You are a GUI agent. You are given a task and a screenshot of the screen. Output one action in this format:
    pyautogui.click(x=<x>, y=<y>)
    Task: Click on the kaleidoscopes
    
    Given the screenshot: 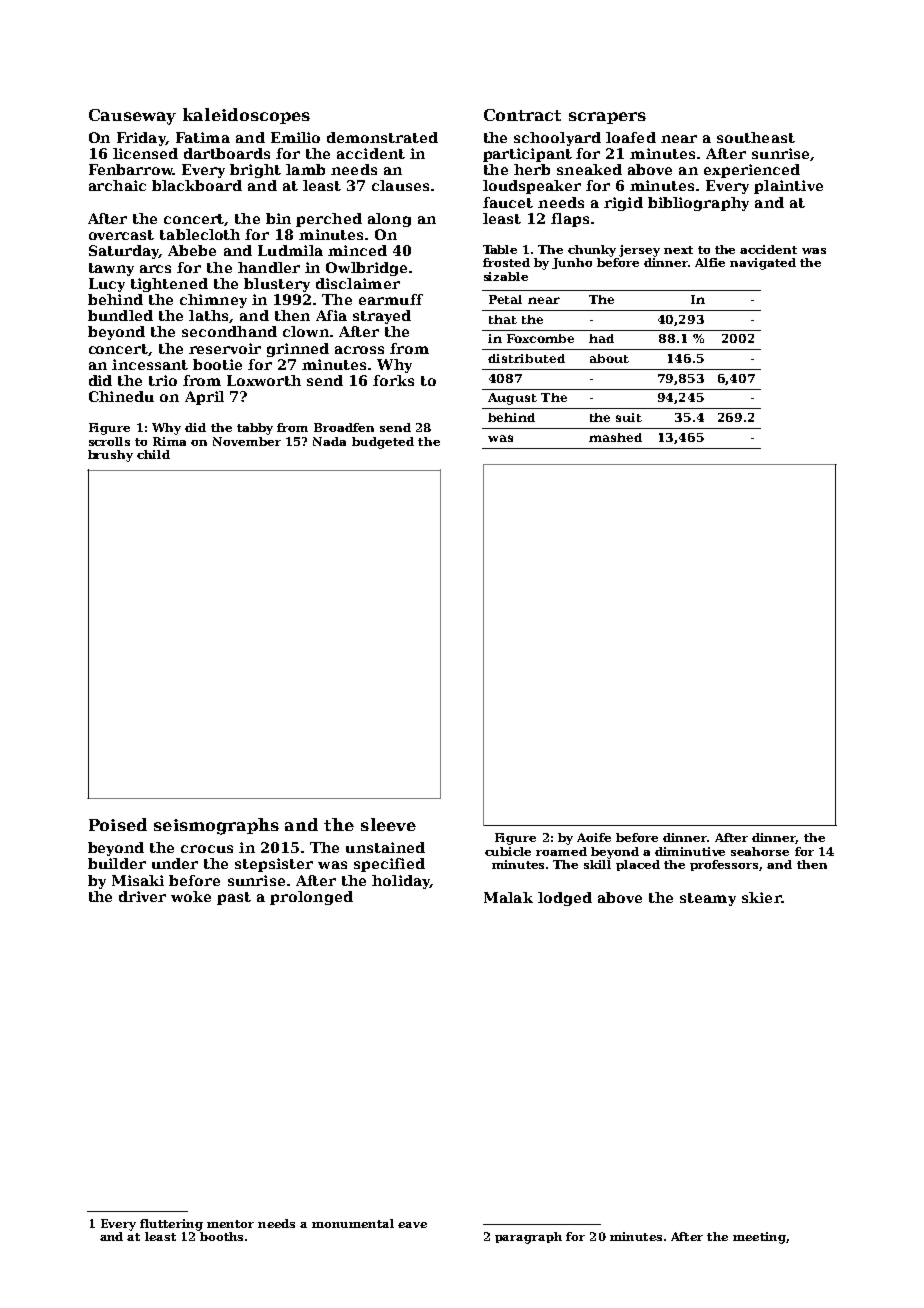 What is the action you would take?
    pyautogui.click(x=246, y=116)
